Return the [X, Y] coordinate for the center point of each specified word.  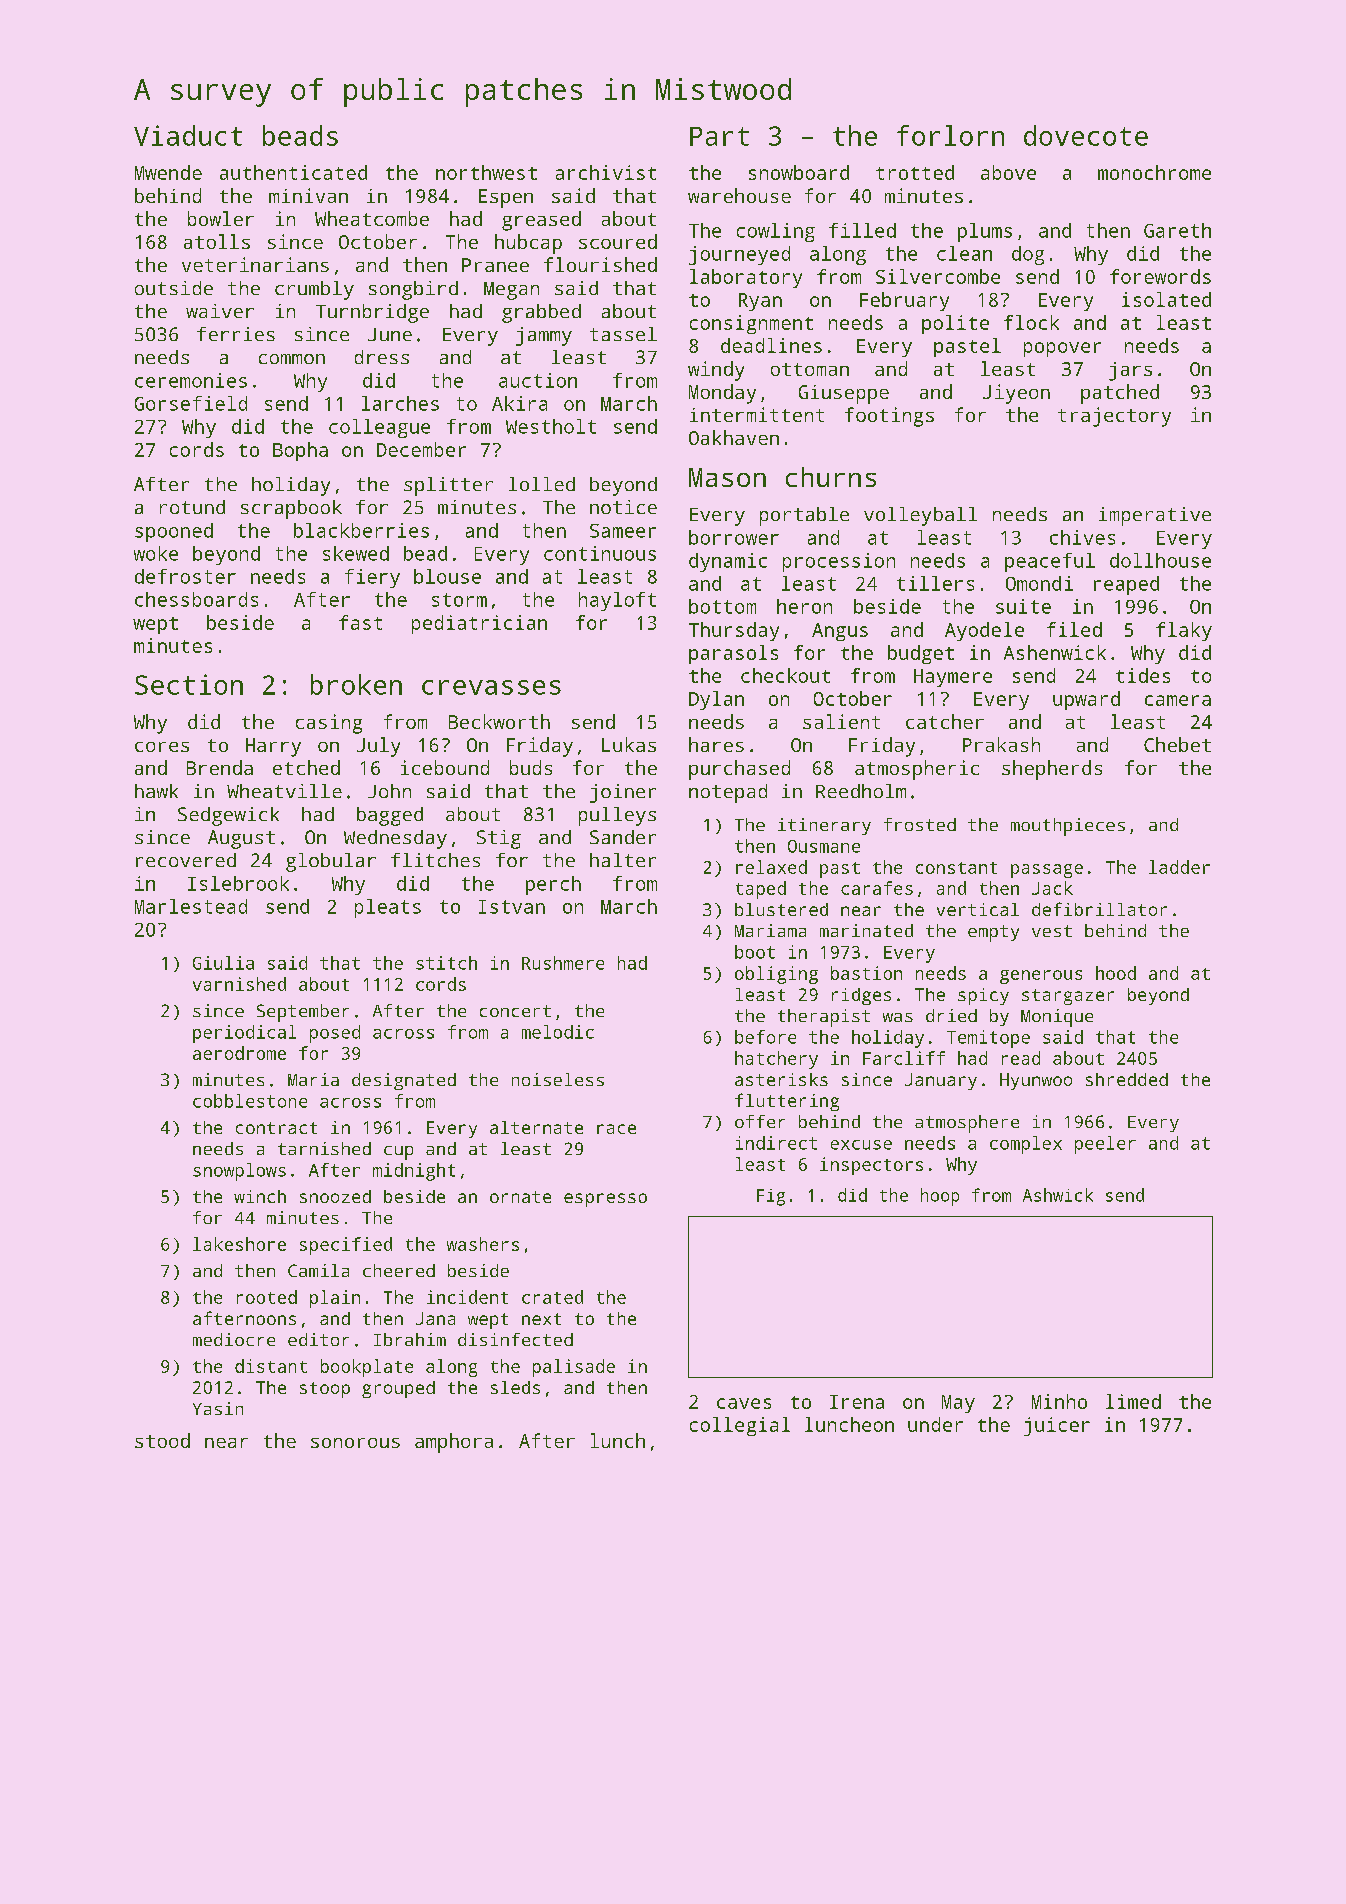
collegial [740, 1426]
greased [541, 221]
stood [162, 1440]
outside [174, 288]
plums [985, 232]
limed [1133, 1401]
